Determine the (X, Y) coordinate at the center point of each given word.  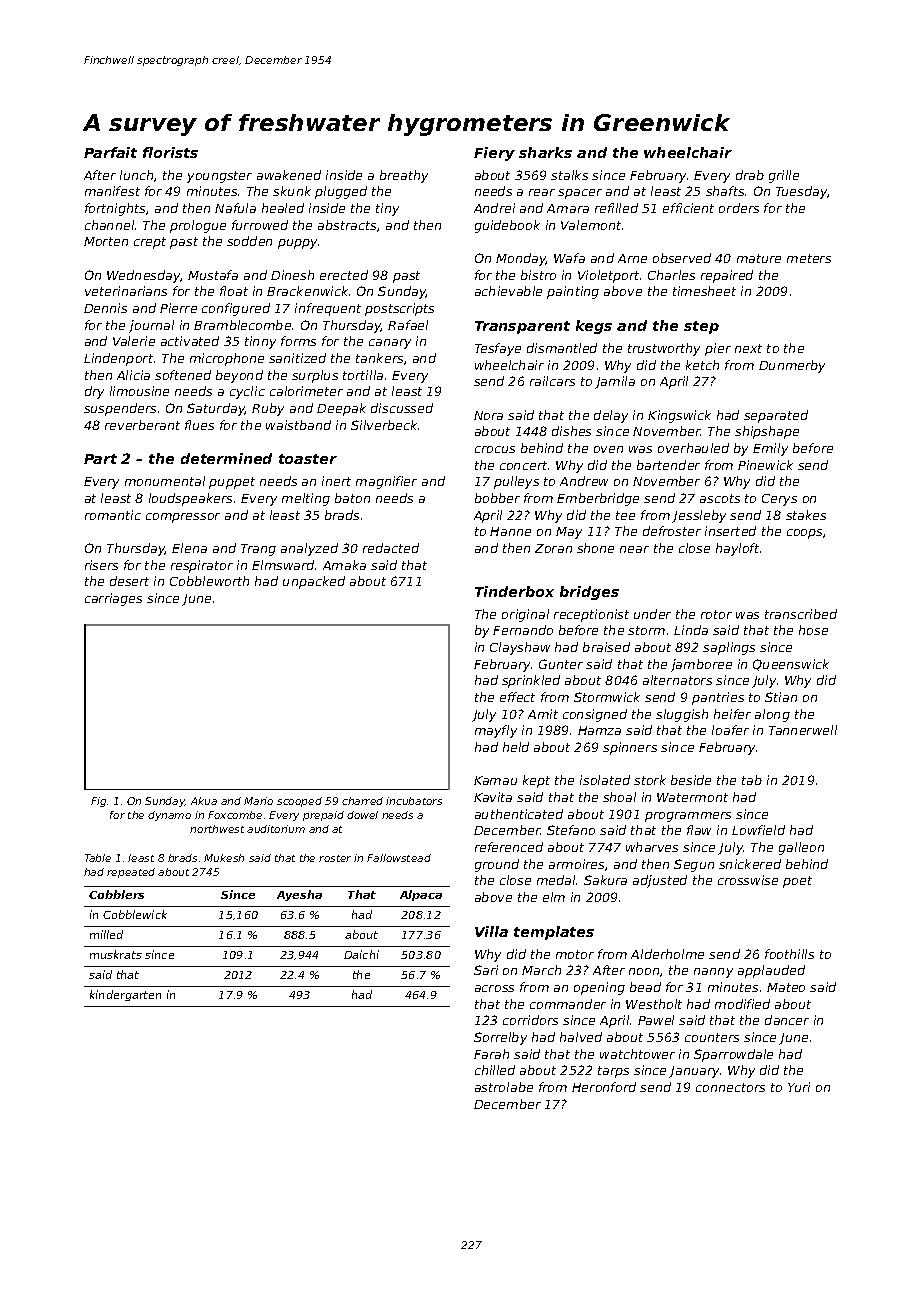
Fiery (494, 154)
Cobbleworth (209, 581)
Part (100, 459)
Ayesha (299, 895)
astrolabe (504, 1087)
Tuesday (802, 192)
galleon (801, 848)
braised (606, 647)
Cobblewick (135, 914)
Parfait (110, 152)
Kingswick (679, 416)
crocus (495, 449)
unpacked (314, 582)
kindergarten (125, 995)
